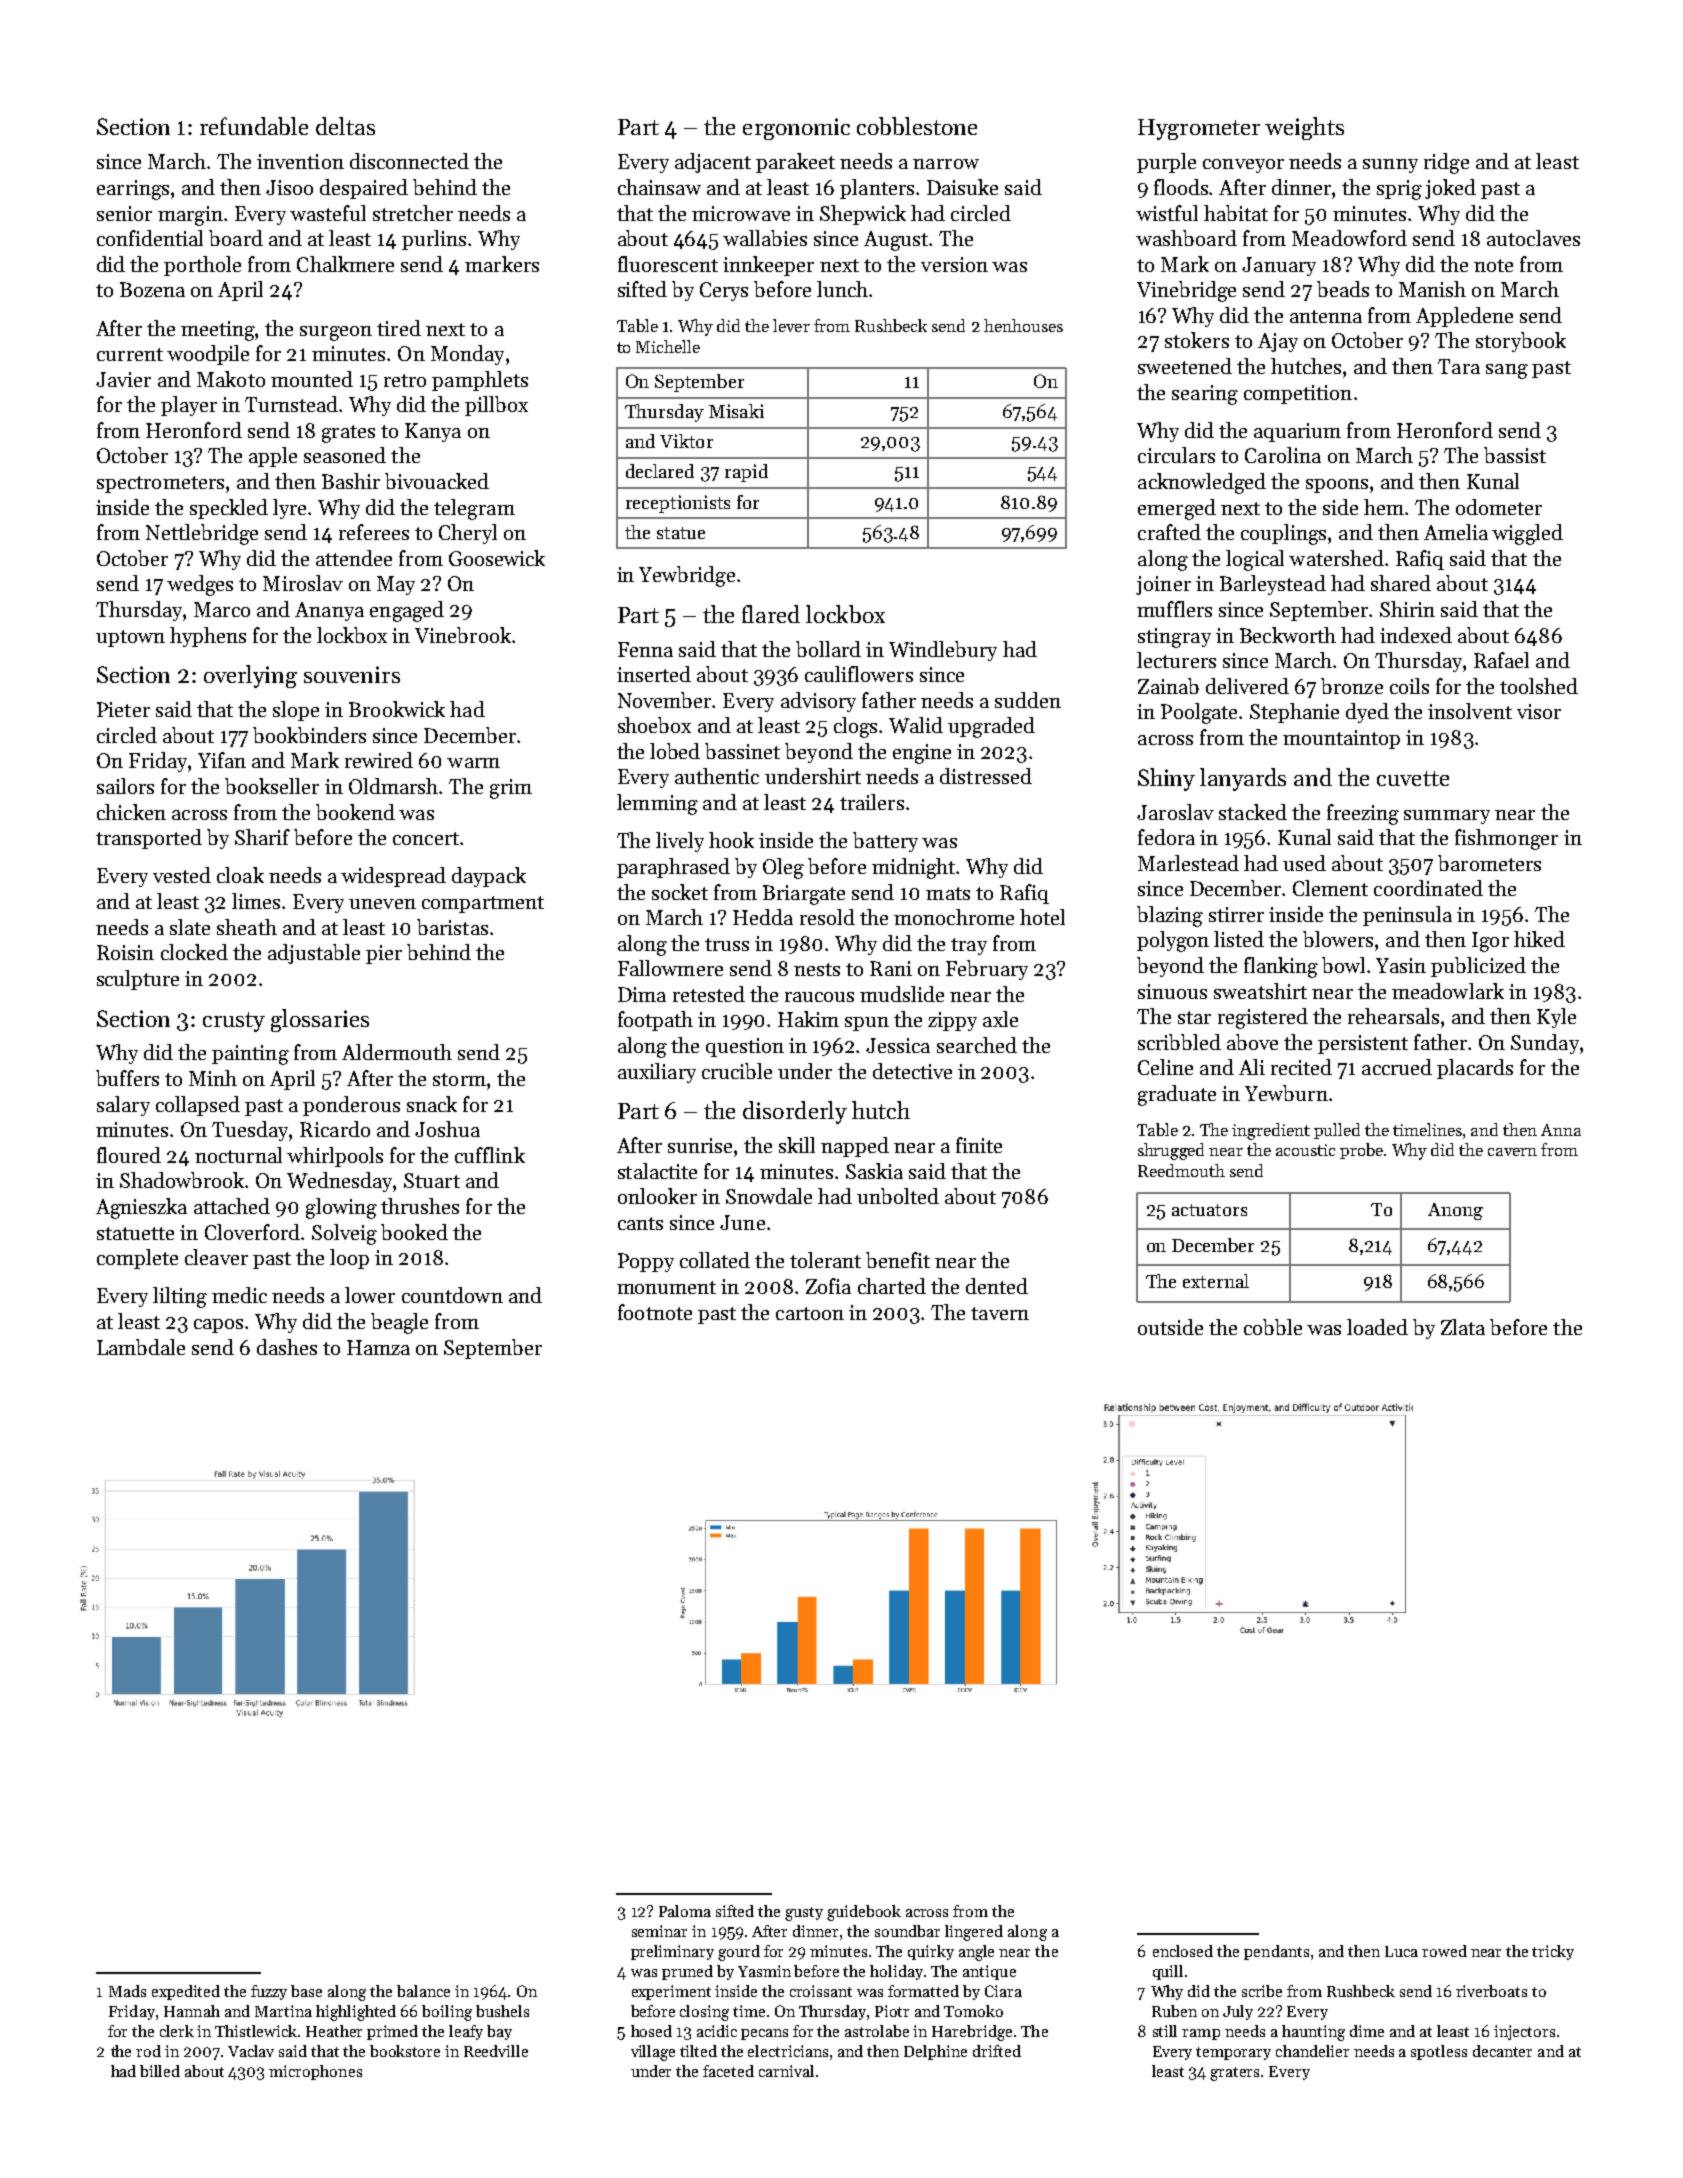 The height and width of the page is (2178, 1683). I want to click on deltas, so click(345, 126).
